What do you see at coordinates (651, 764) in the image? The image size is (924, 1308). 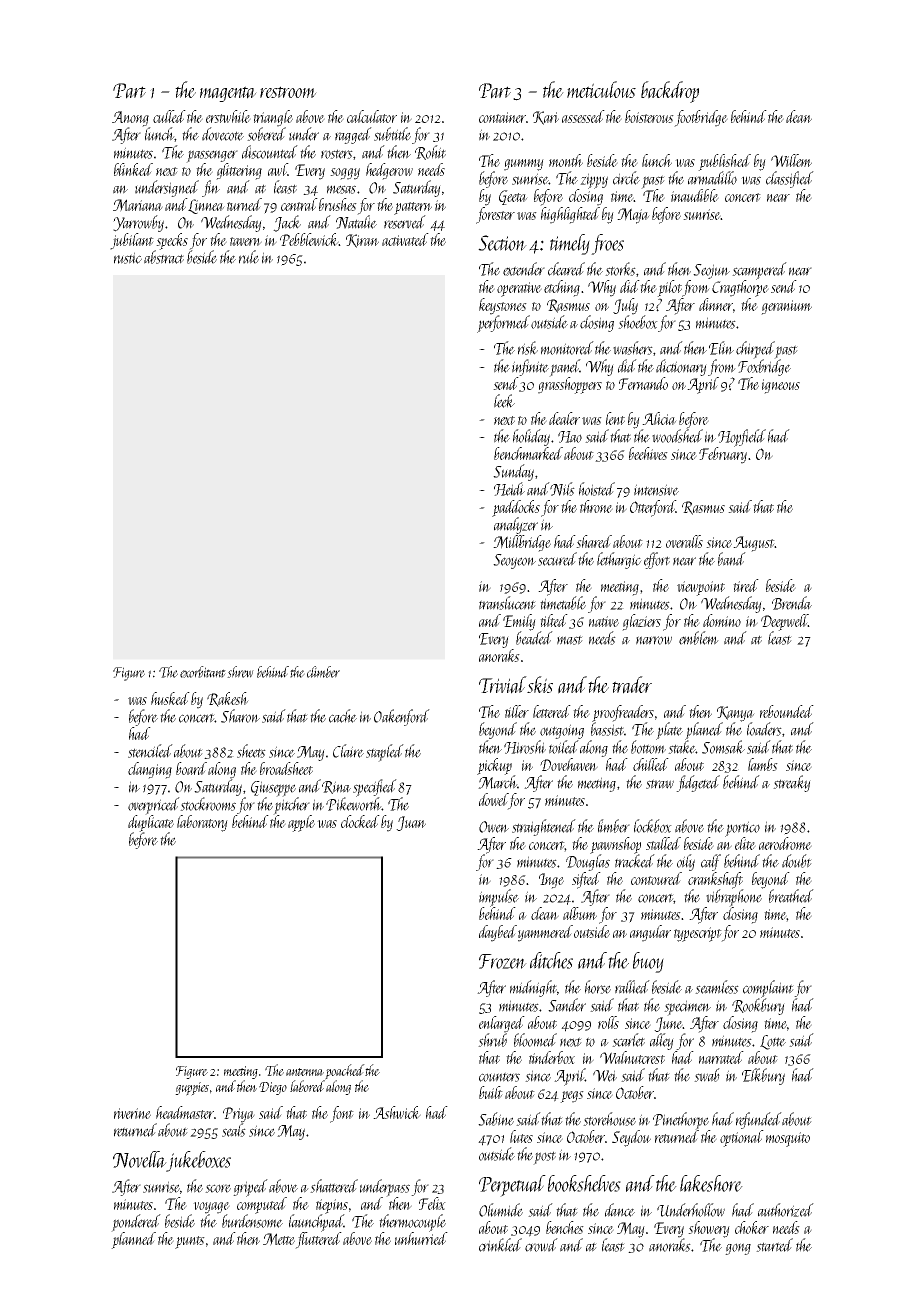 I see `chilled` at bounding box center [651, 764].
